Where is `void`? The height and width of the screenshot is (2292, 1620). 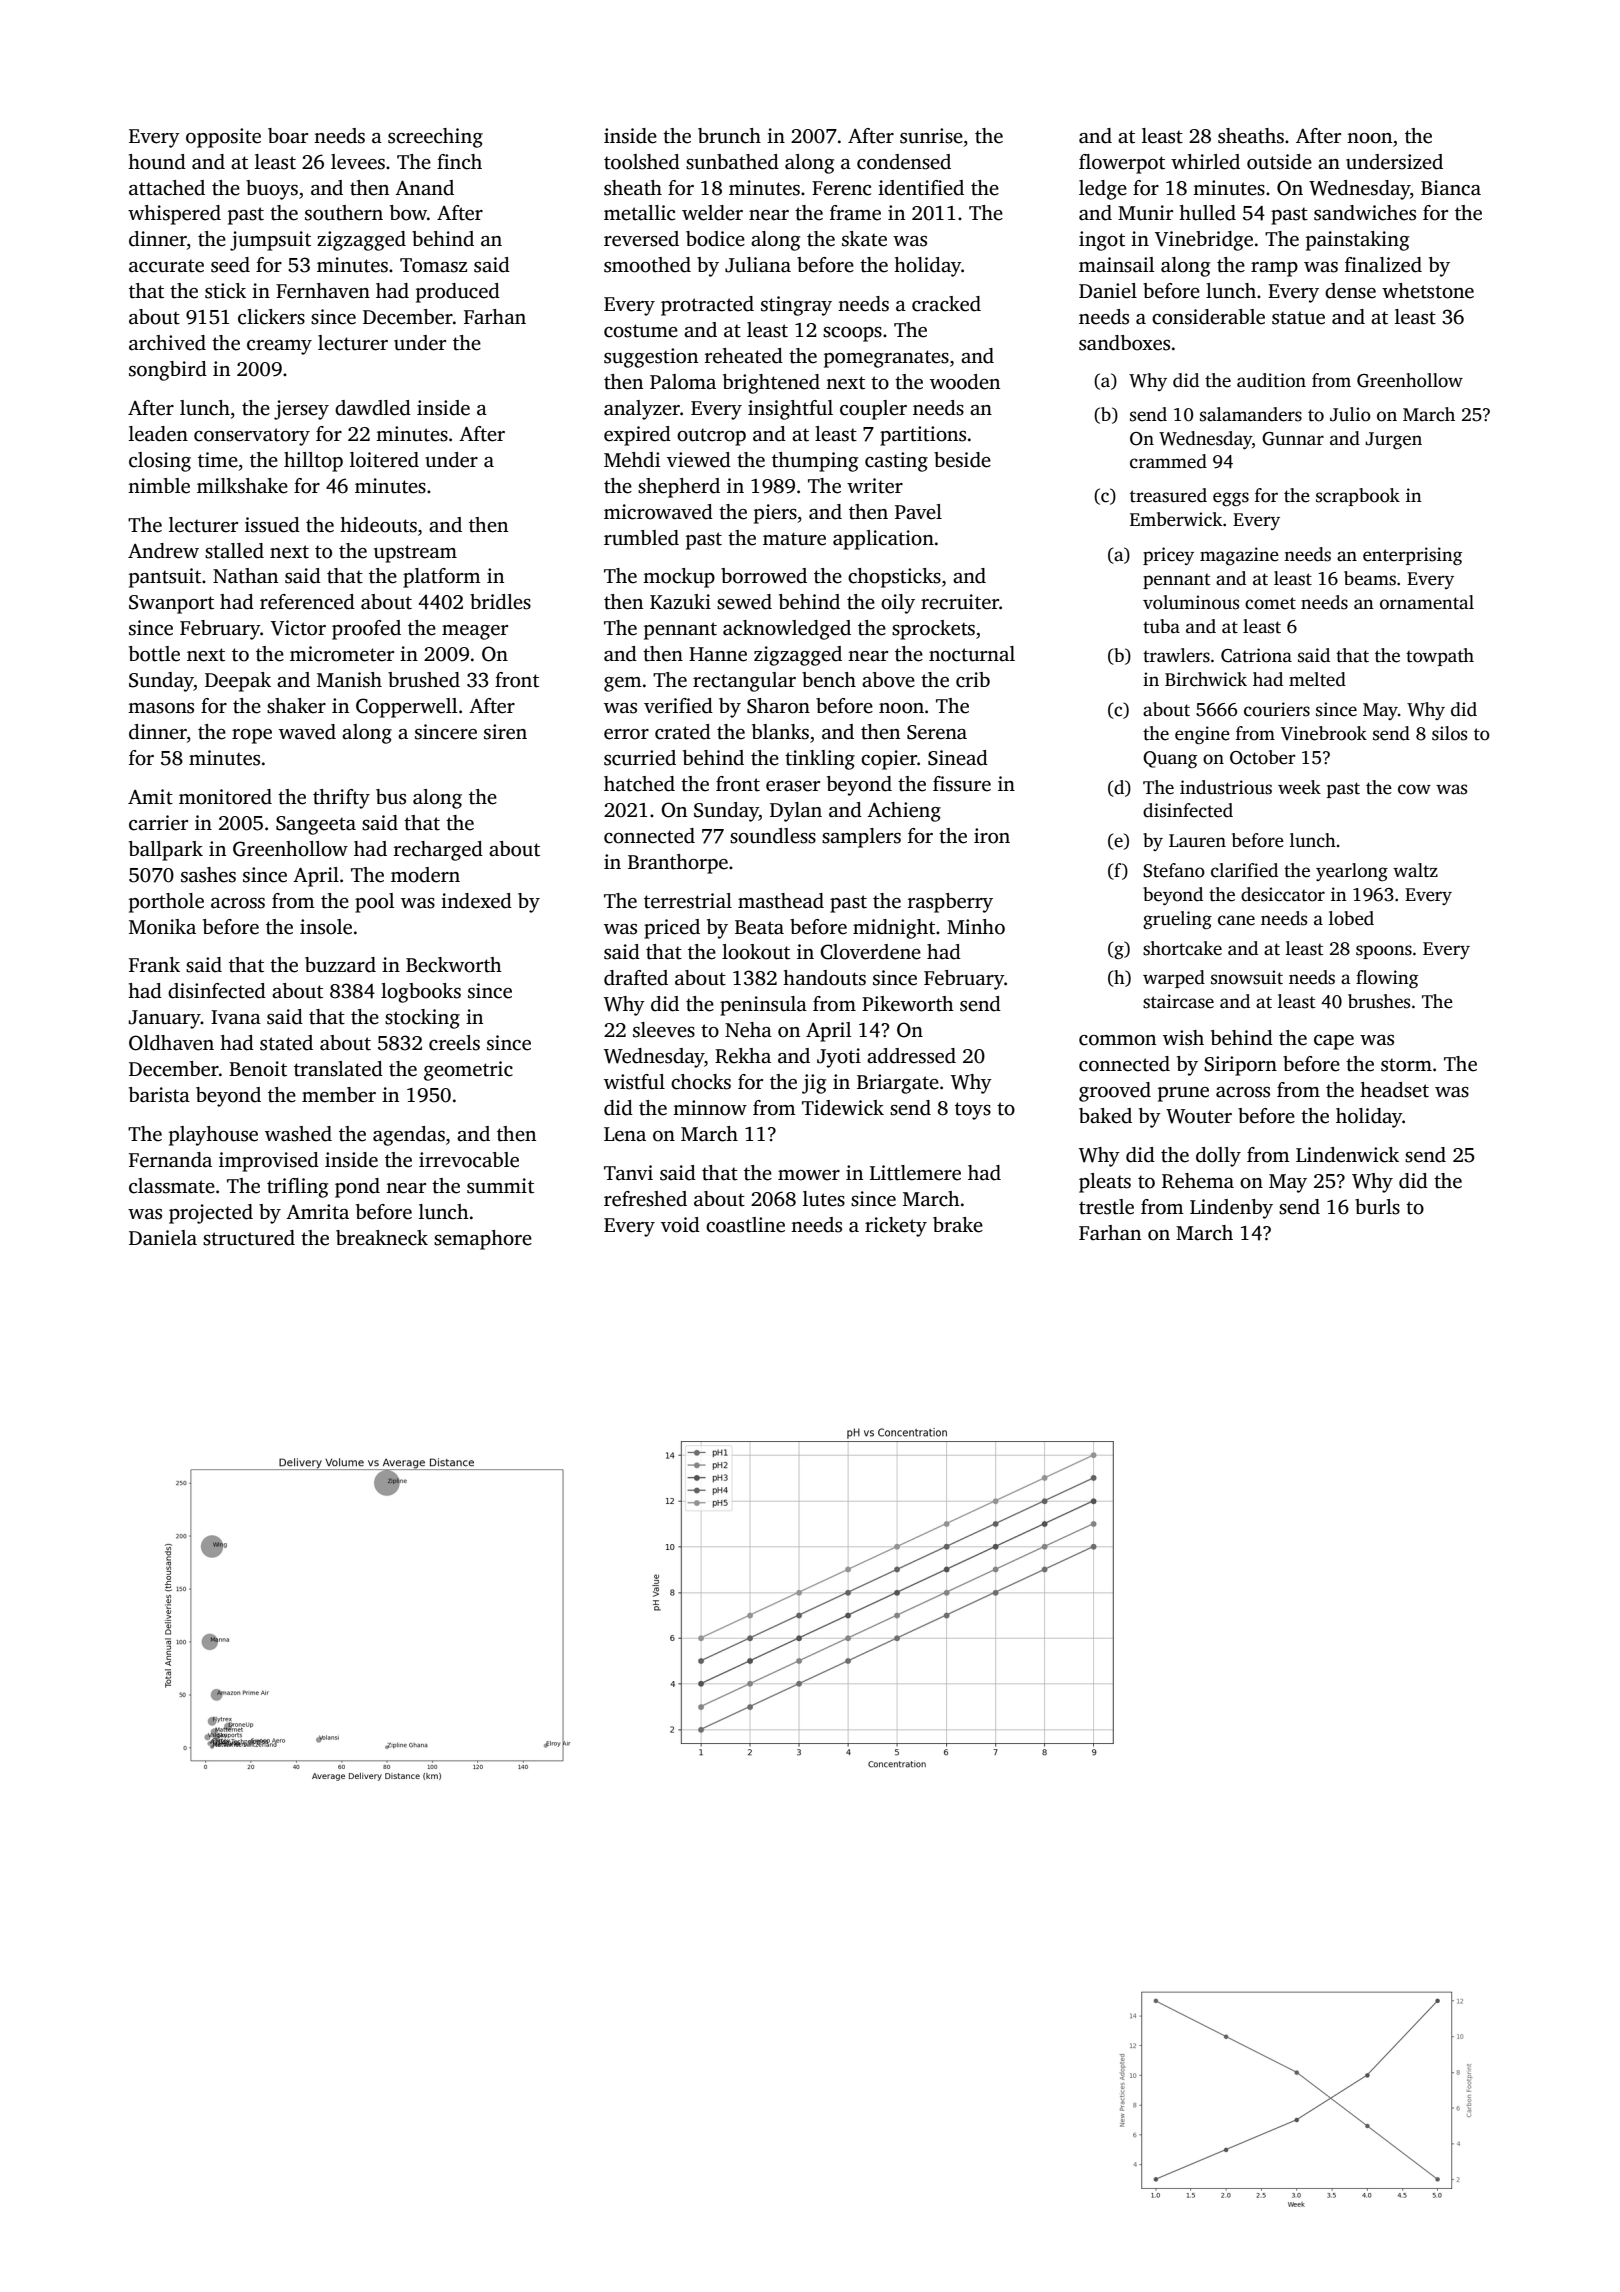 void is located at coordinates (680, 1225).
